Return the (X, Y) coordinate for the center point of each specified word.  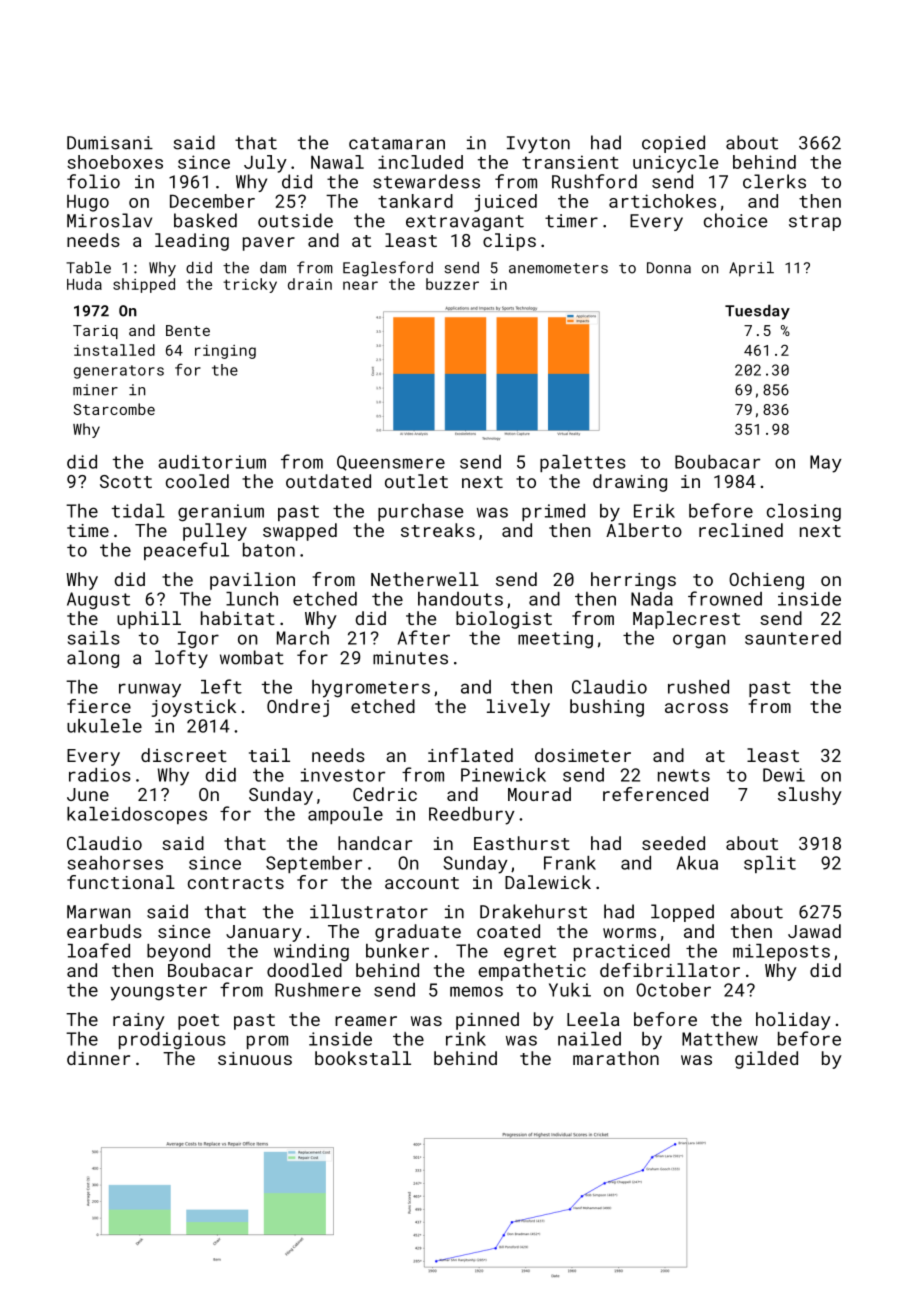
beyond (178, 953)
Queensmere (391, 463)
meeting (555, 640)
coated (508, 931)
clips (509, 242)
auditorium (212, 462)
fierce (99, 706)
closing (804, 513)
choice (735, 220)
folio (93, 181)
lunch (252, 599)
